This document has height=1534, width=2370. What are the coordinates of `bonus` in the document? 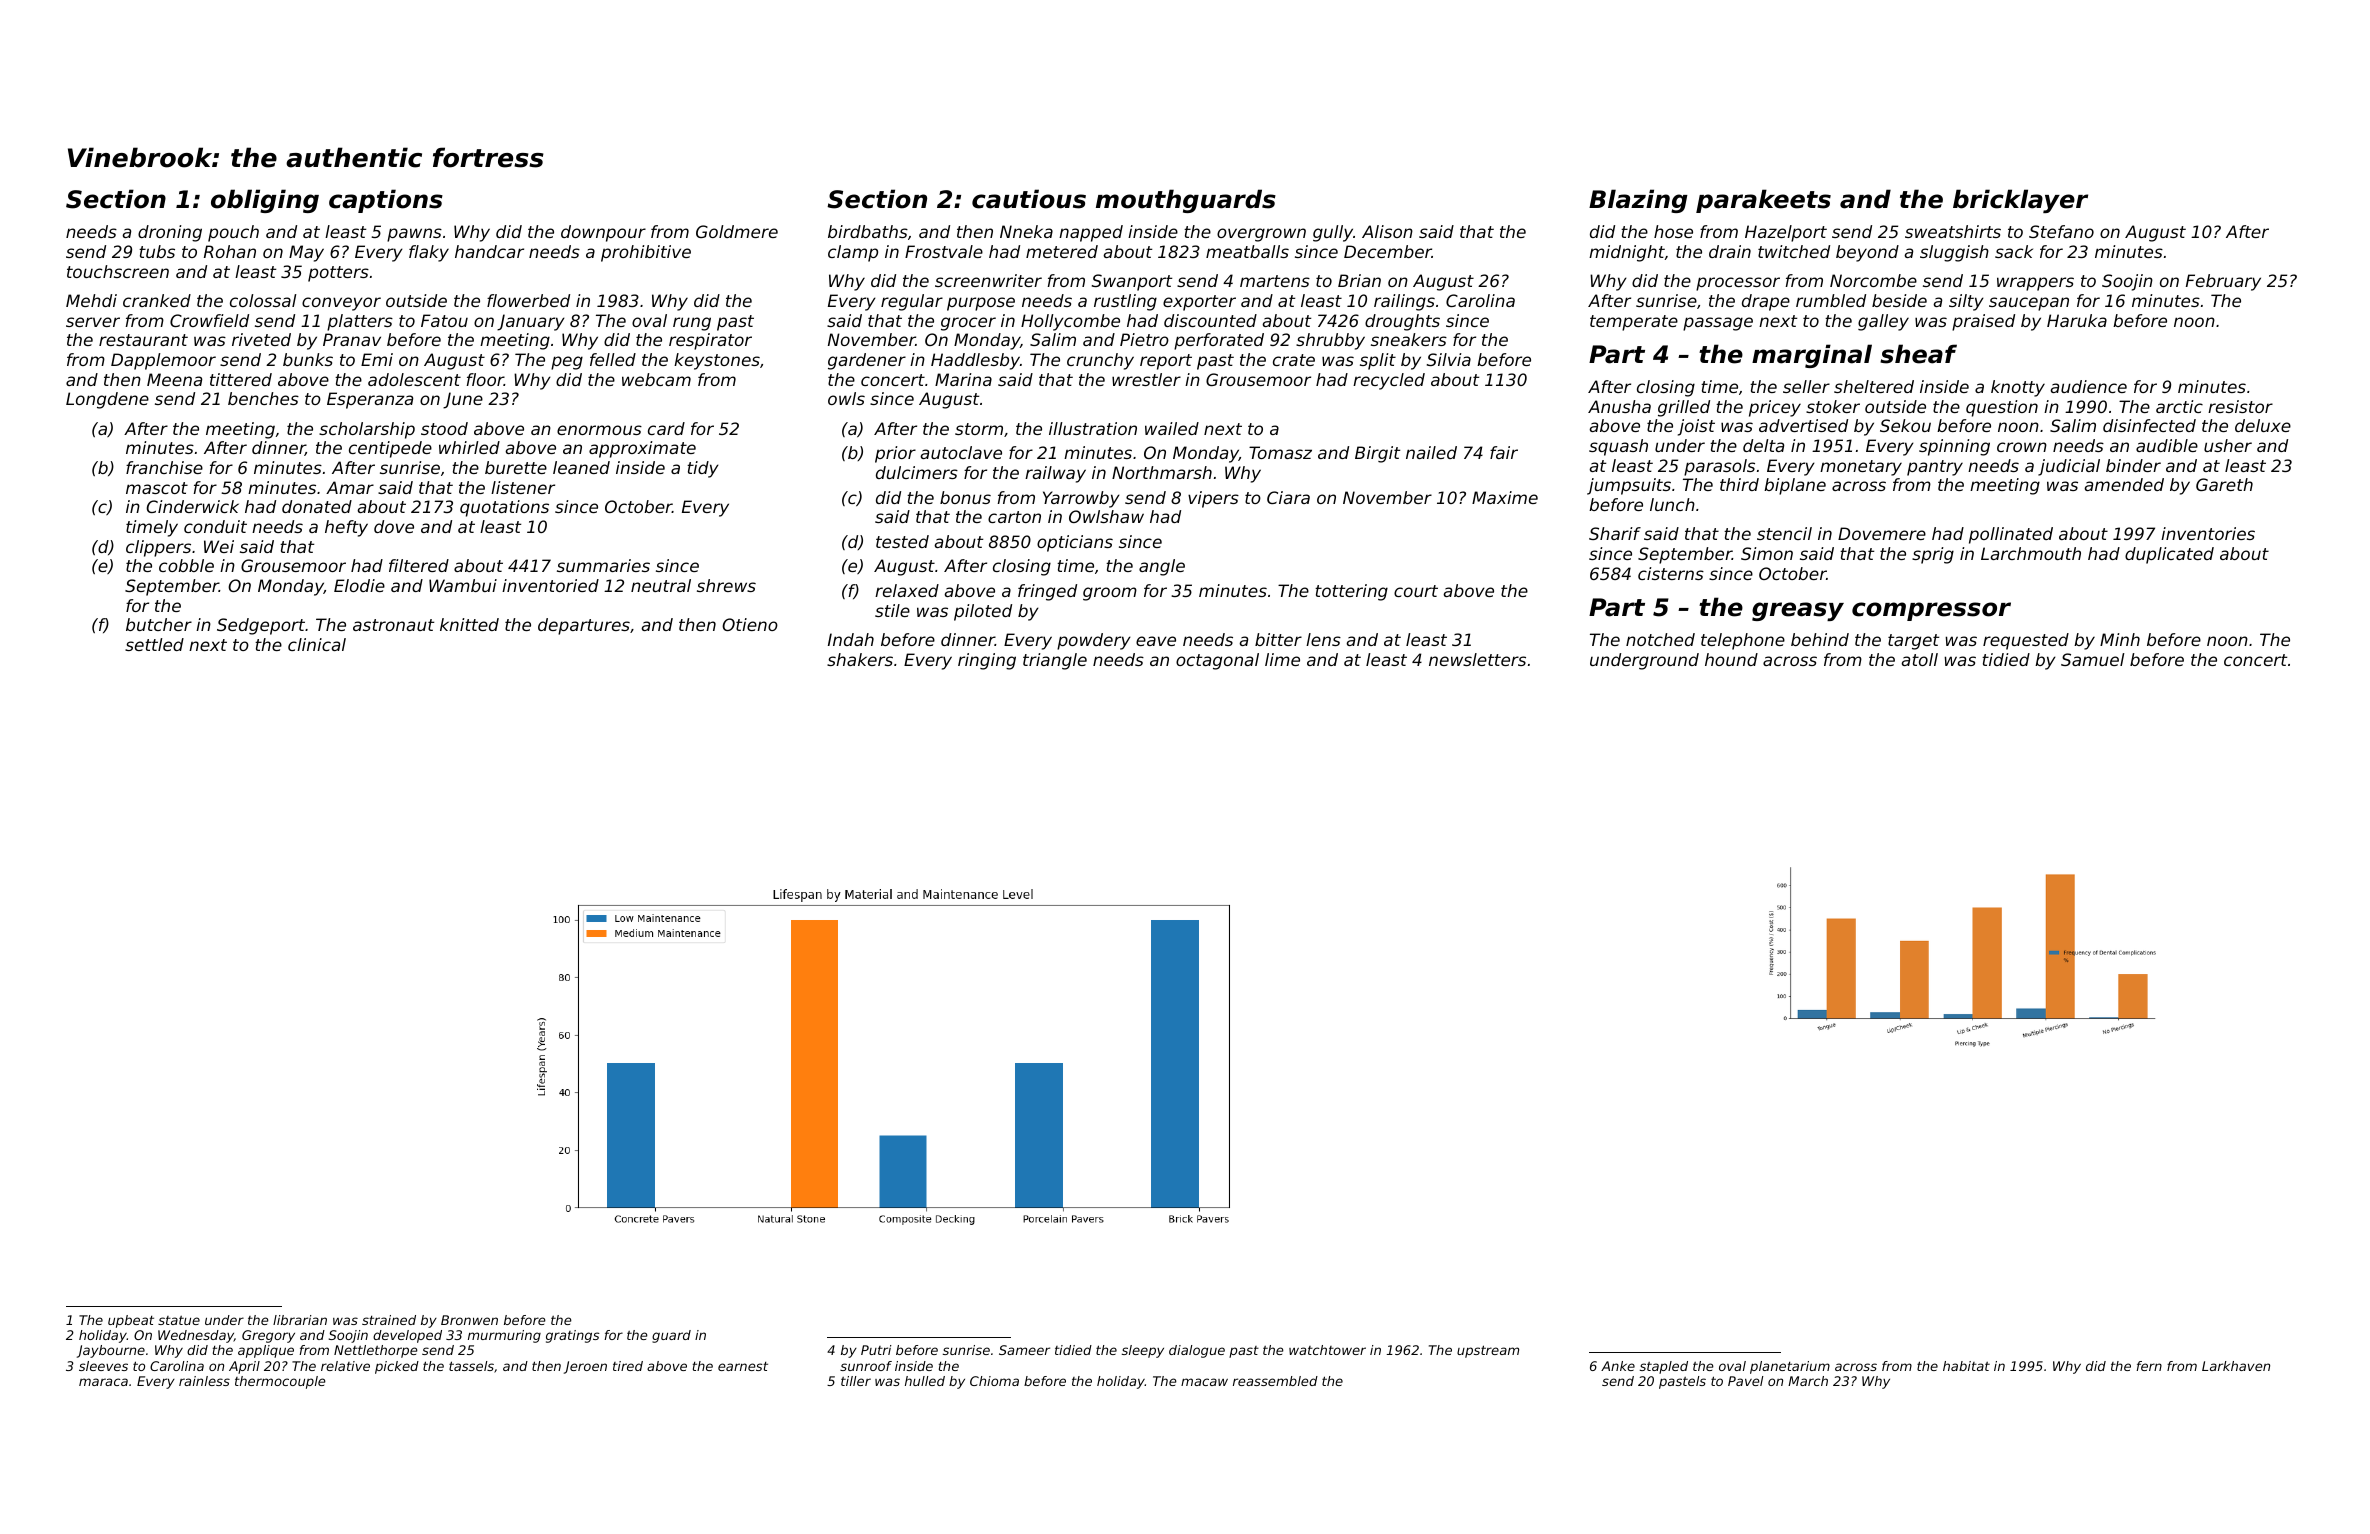 It's located at (965, 497).
